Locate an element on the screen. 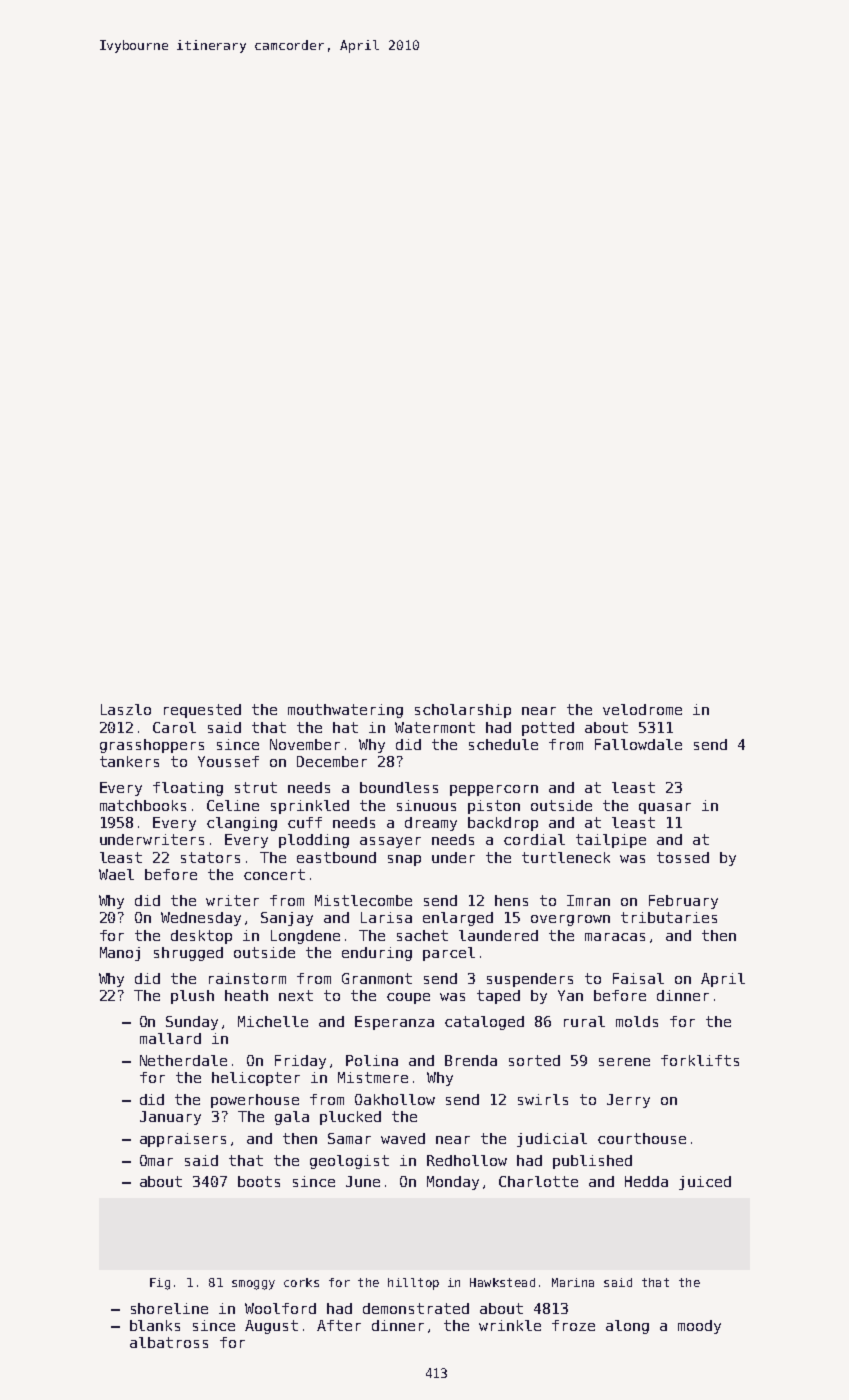 This screenshot has height=1400, width=849. Charlotte is located at coordinates (538, 1181).
